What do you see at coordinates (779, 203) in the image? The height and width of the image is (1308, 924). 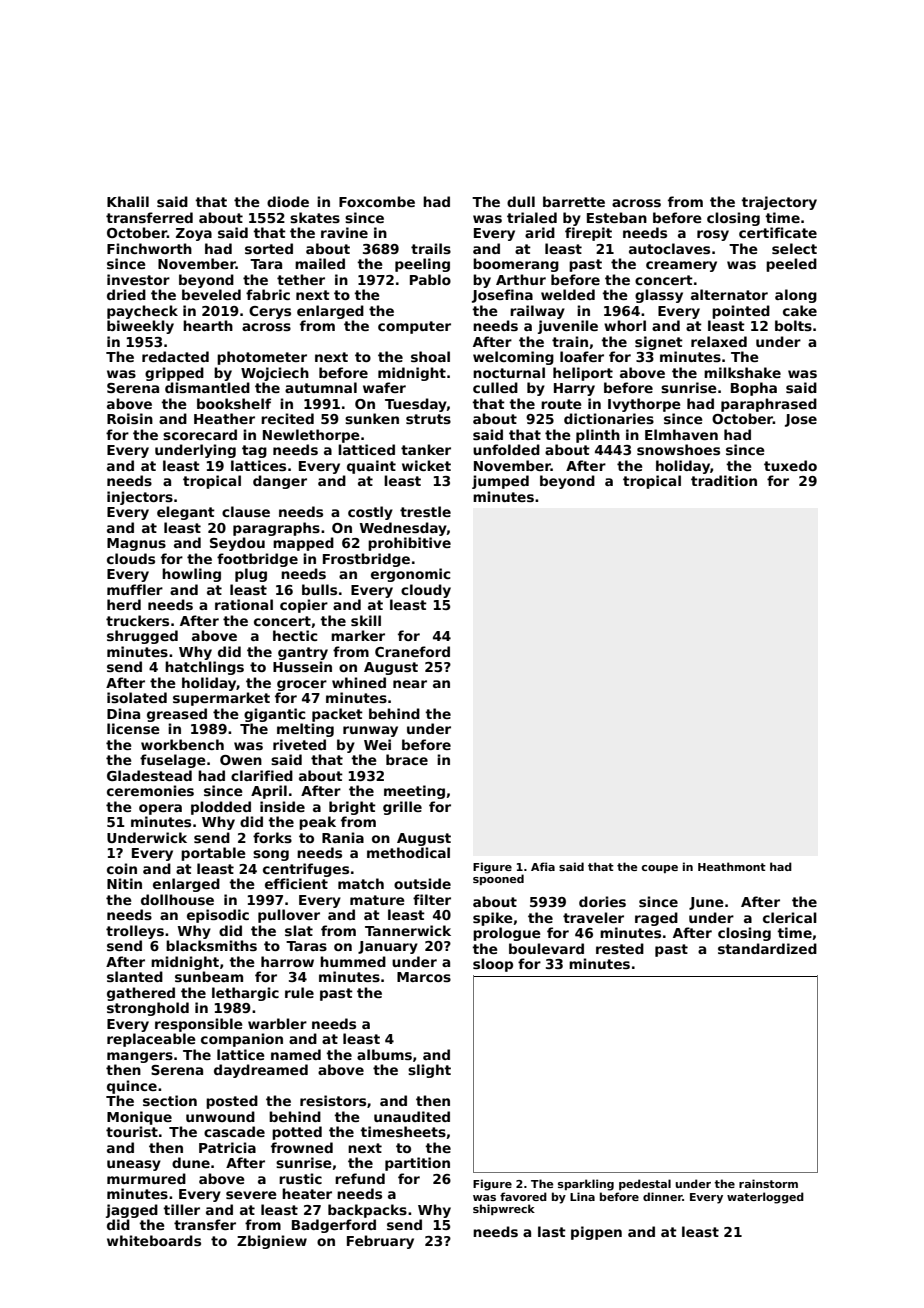 I see `trajectory` at bounding box center [779, 203].
